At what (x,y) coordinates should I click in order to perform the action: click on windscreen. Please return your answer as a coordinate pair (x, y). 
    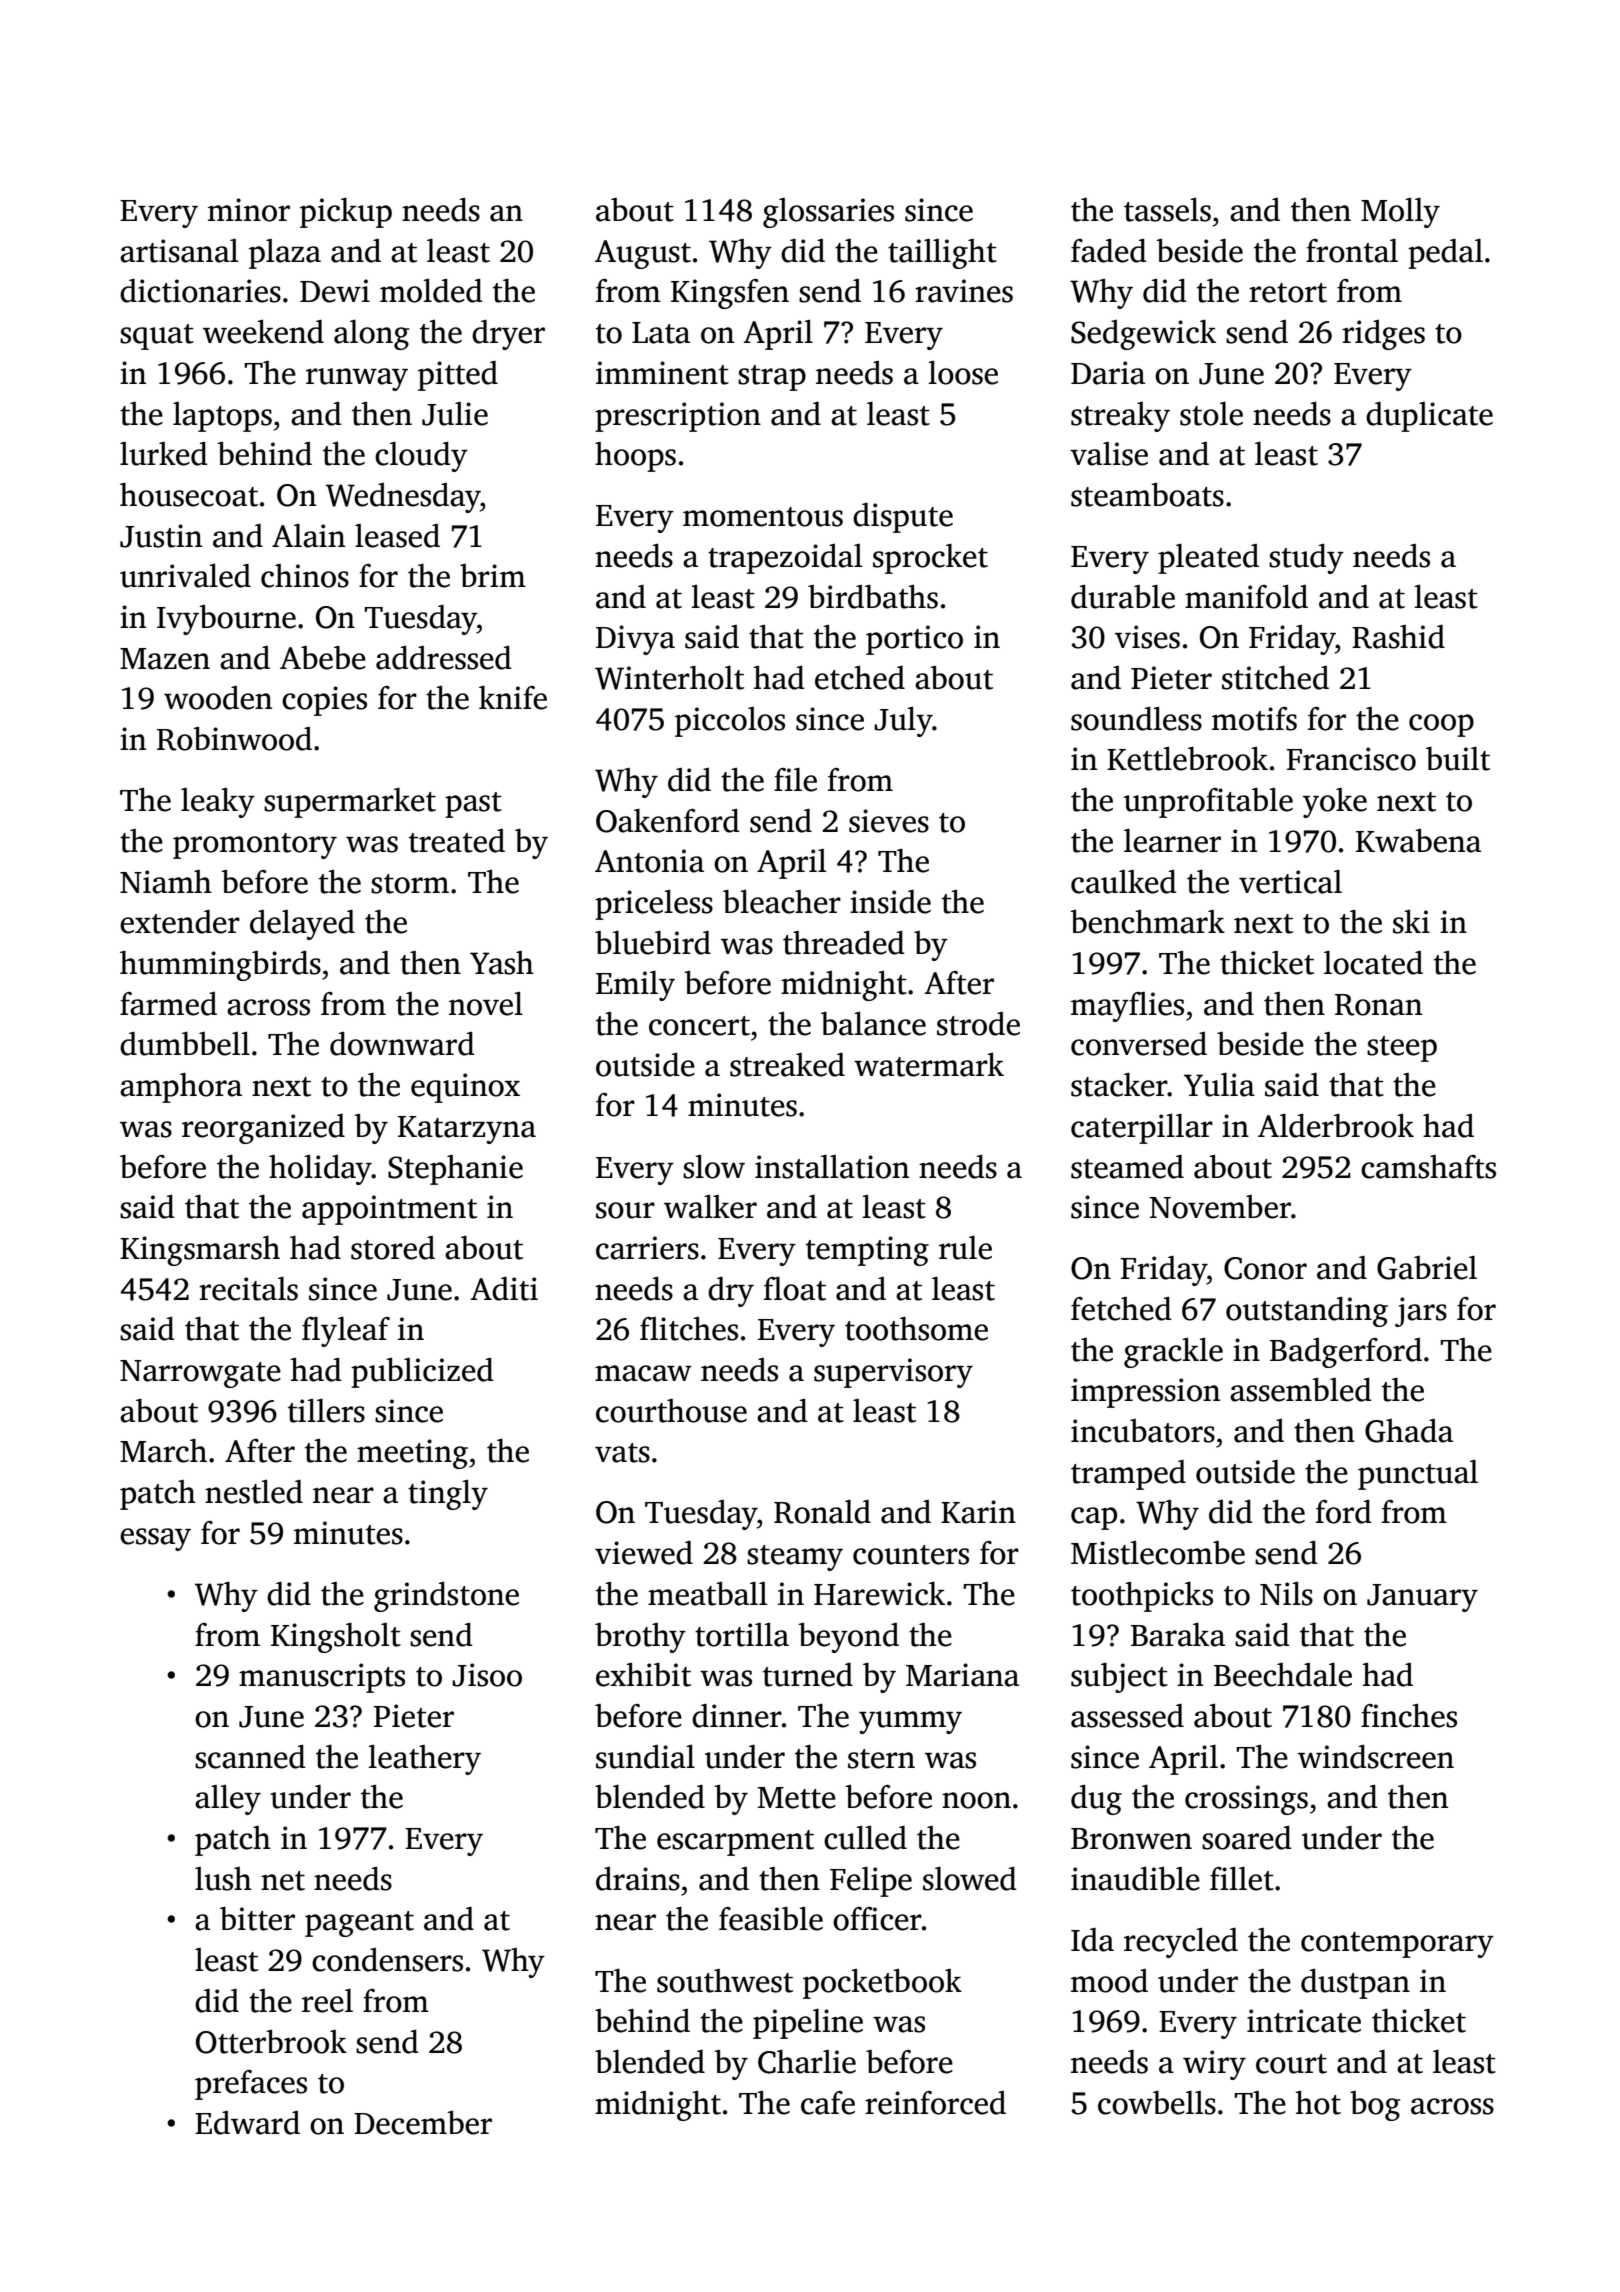
    Looking at the image, I should click on (1376, 1757).
